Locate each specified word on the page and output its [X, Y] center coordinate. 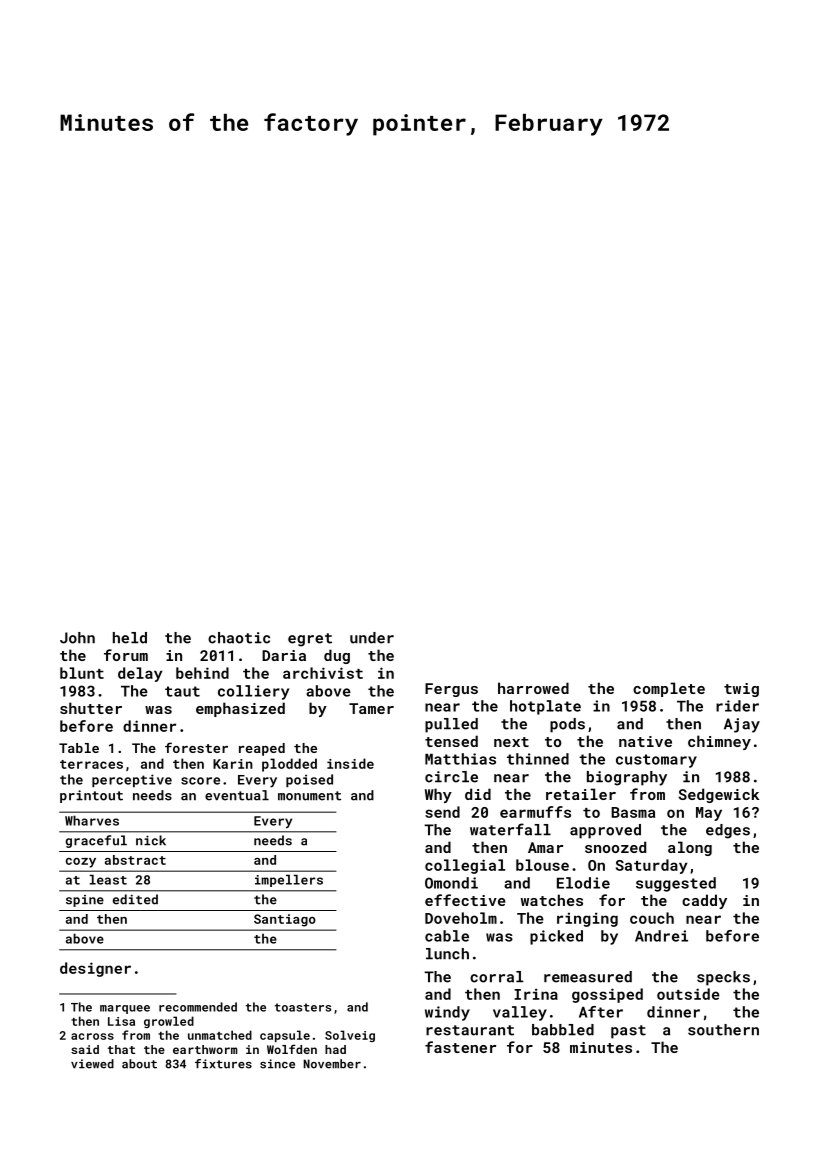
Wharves [92, 820]
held [130, 638]
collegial [465, 866]
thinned [538, 759]
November [332, 1064]
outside [688, 994]
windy [447, 1013]
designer [95, 969]
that [121, 1049]
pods [567, 725]
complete [669, 689]
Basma [633, 812]
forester [196, 747]
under [372, 638]
